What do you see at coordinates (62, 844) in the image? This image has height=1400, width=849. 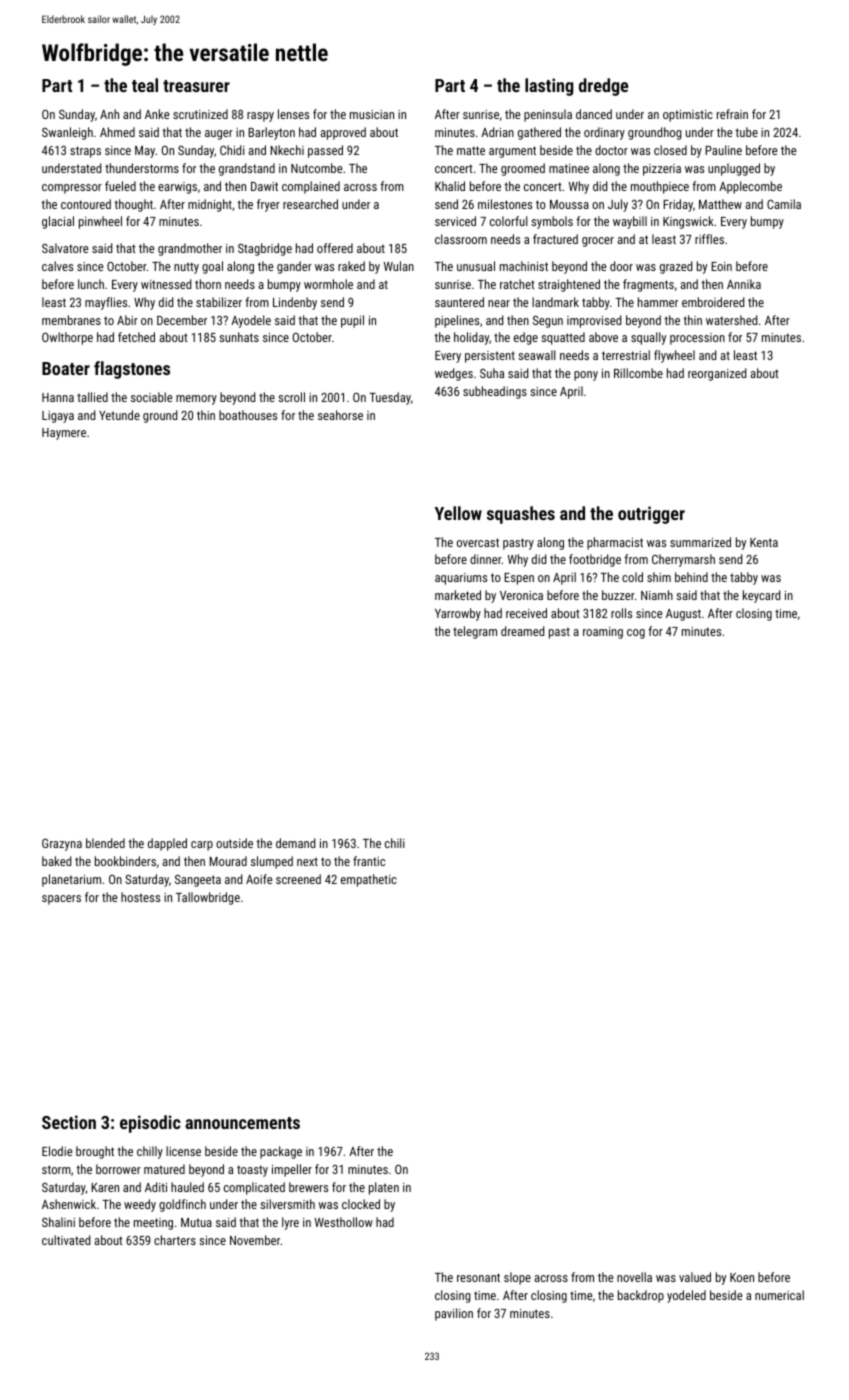 I see `Grazyna` at bounding box center [62, 844].
